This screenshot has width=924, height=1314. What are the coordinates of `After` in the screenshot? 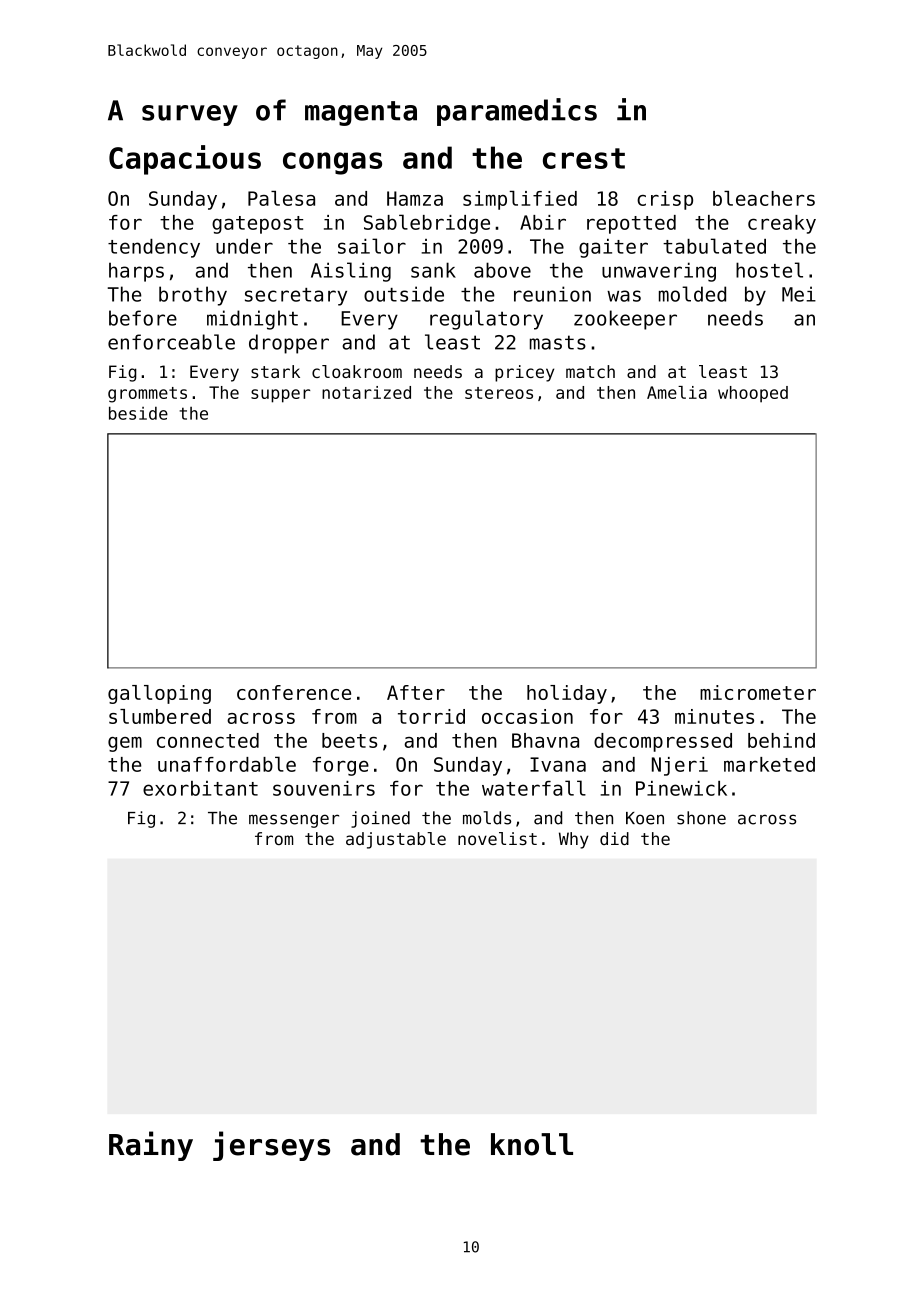 It's located at (416, 692).
